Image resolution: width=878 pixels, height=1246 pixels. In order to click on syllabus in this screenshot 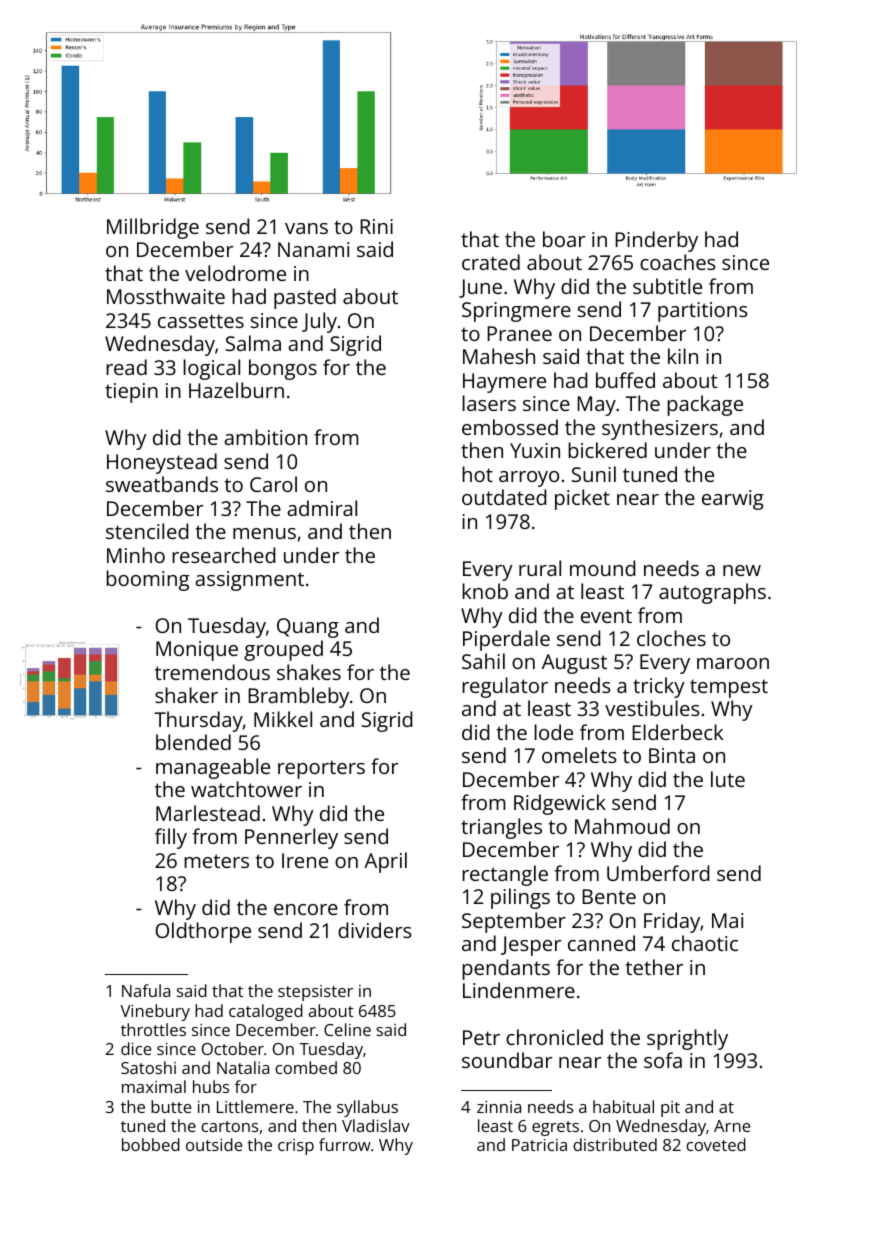, I will do `click(367, 1108)`.
